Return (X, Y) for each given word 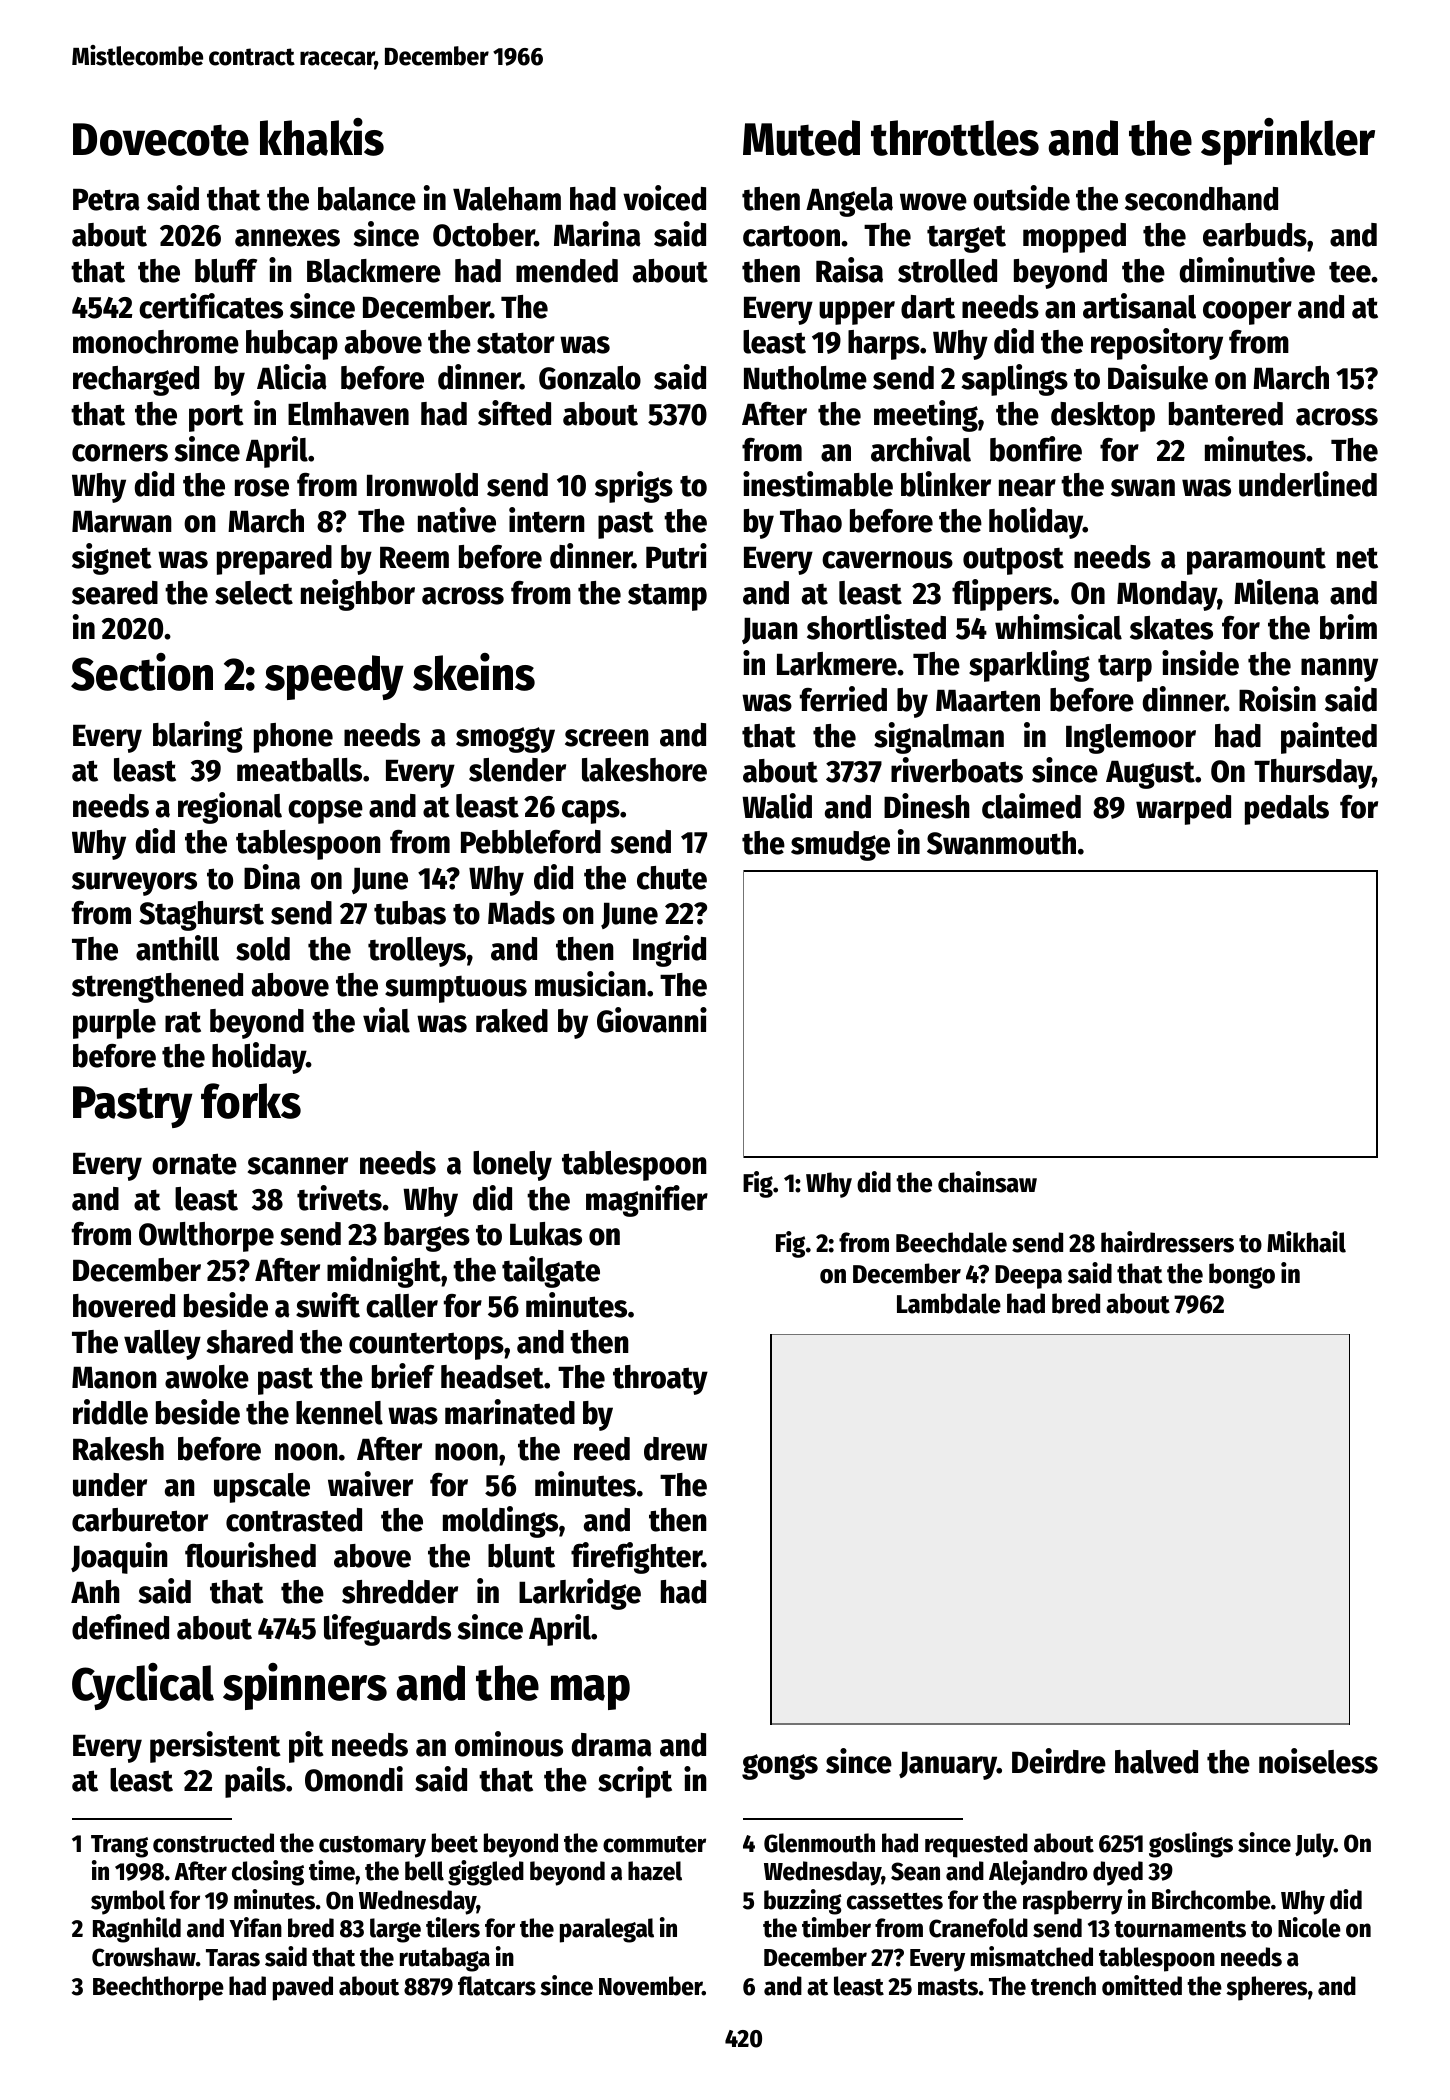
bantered (1226, 414)
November (650, 1986)
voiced (664, 198)
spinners (305, 1686)
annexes (287, 238)
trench (1063, 1986)
